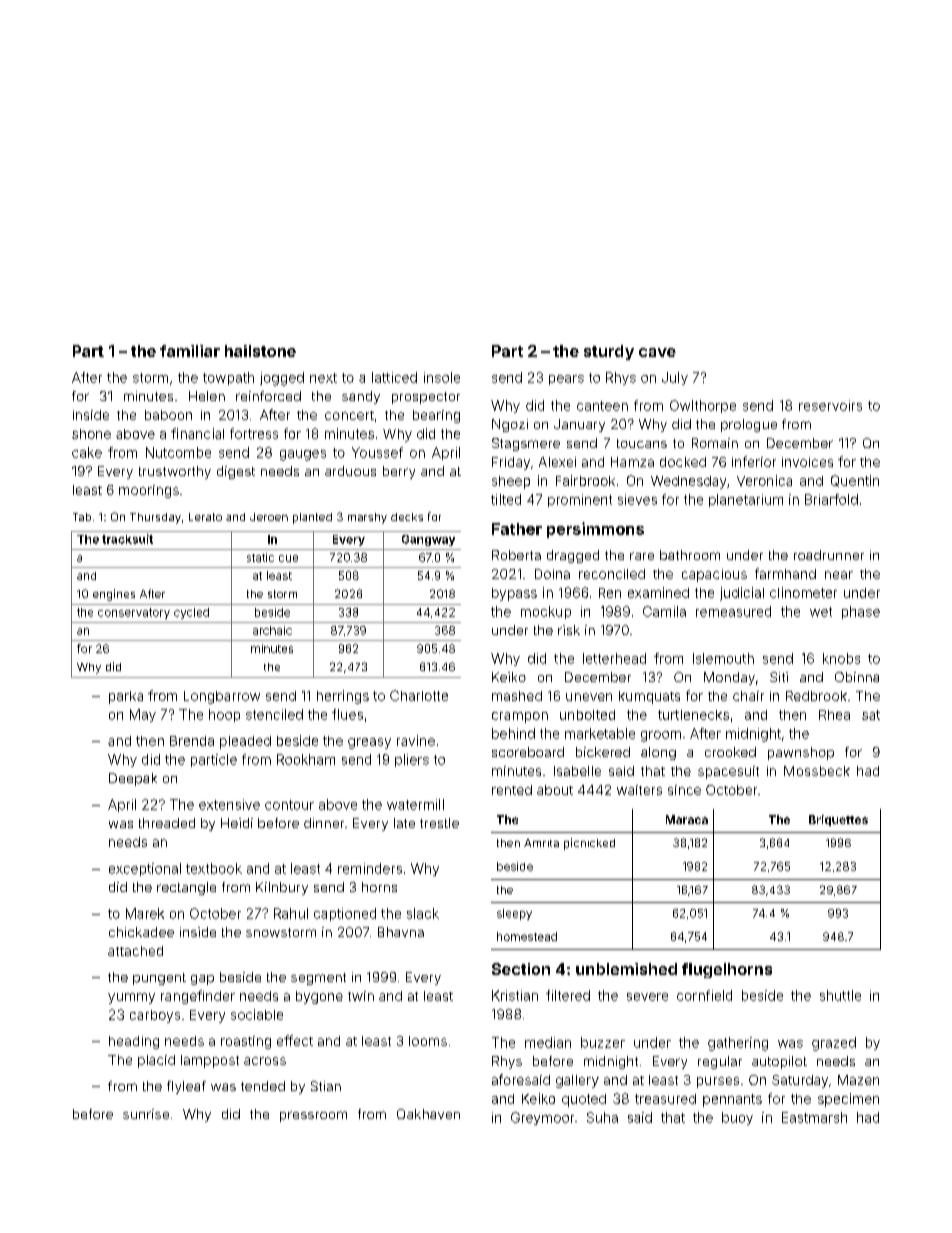 The height and width of the screenshot is (1233, 952). I want to click on tilted, so click(506, 499).
